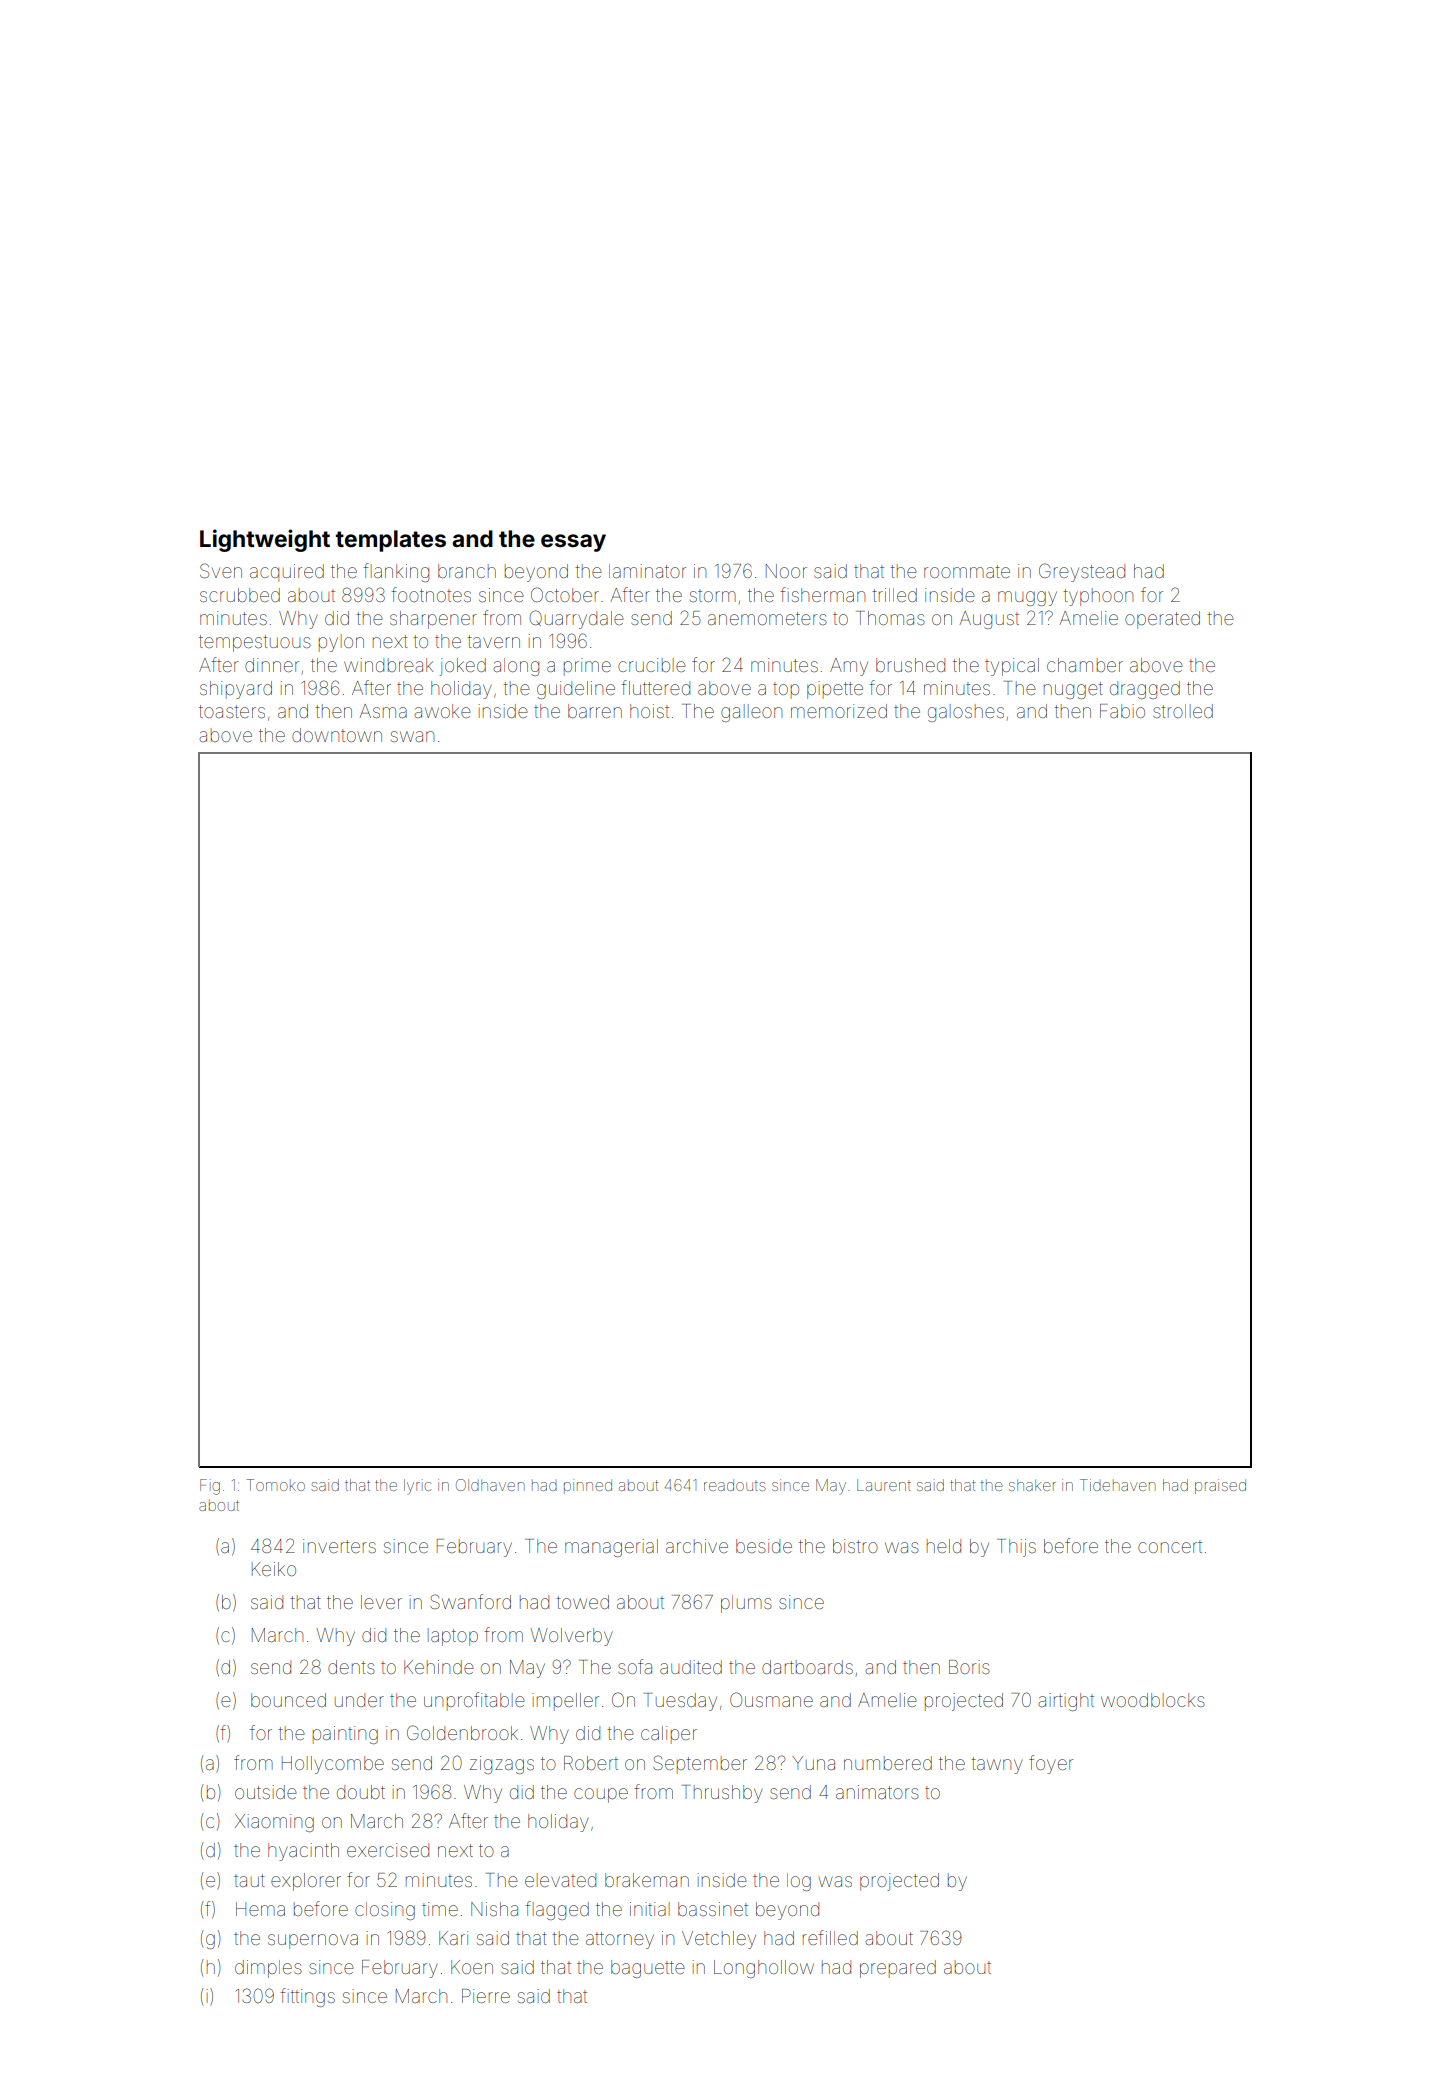 This document has width=1450, height=2100. I want to click on Laurent, so click(884, 1485).
